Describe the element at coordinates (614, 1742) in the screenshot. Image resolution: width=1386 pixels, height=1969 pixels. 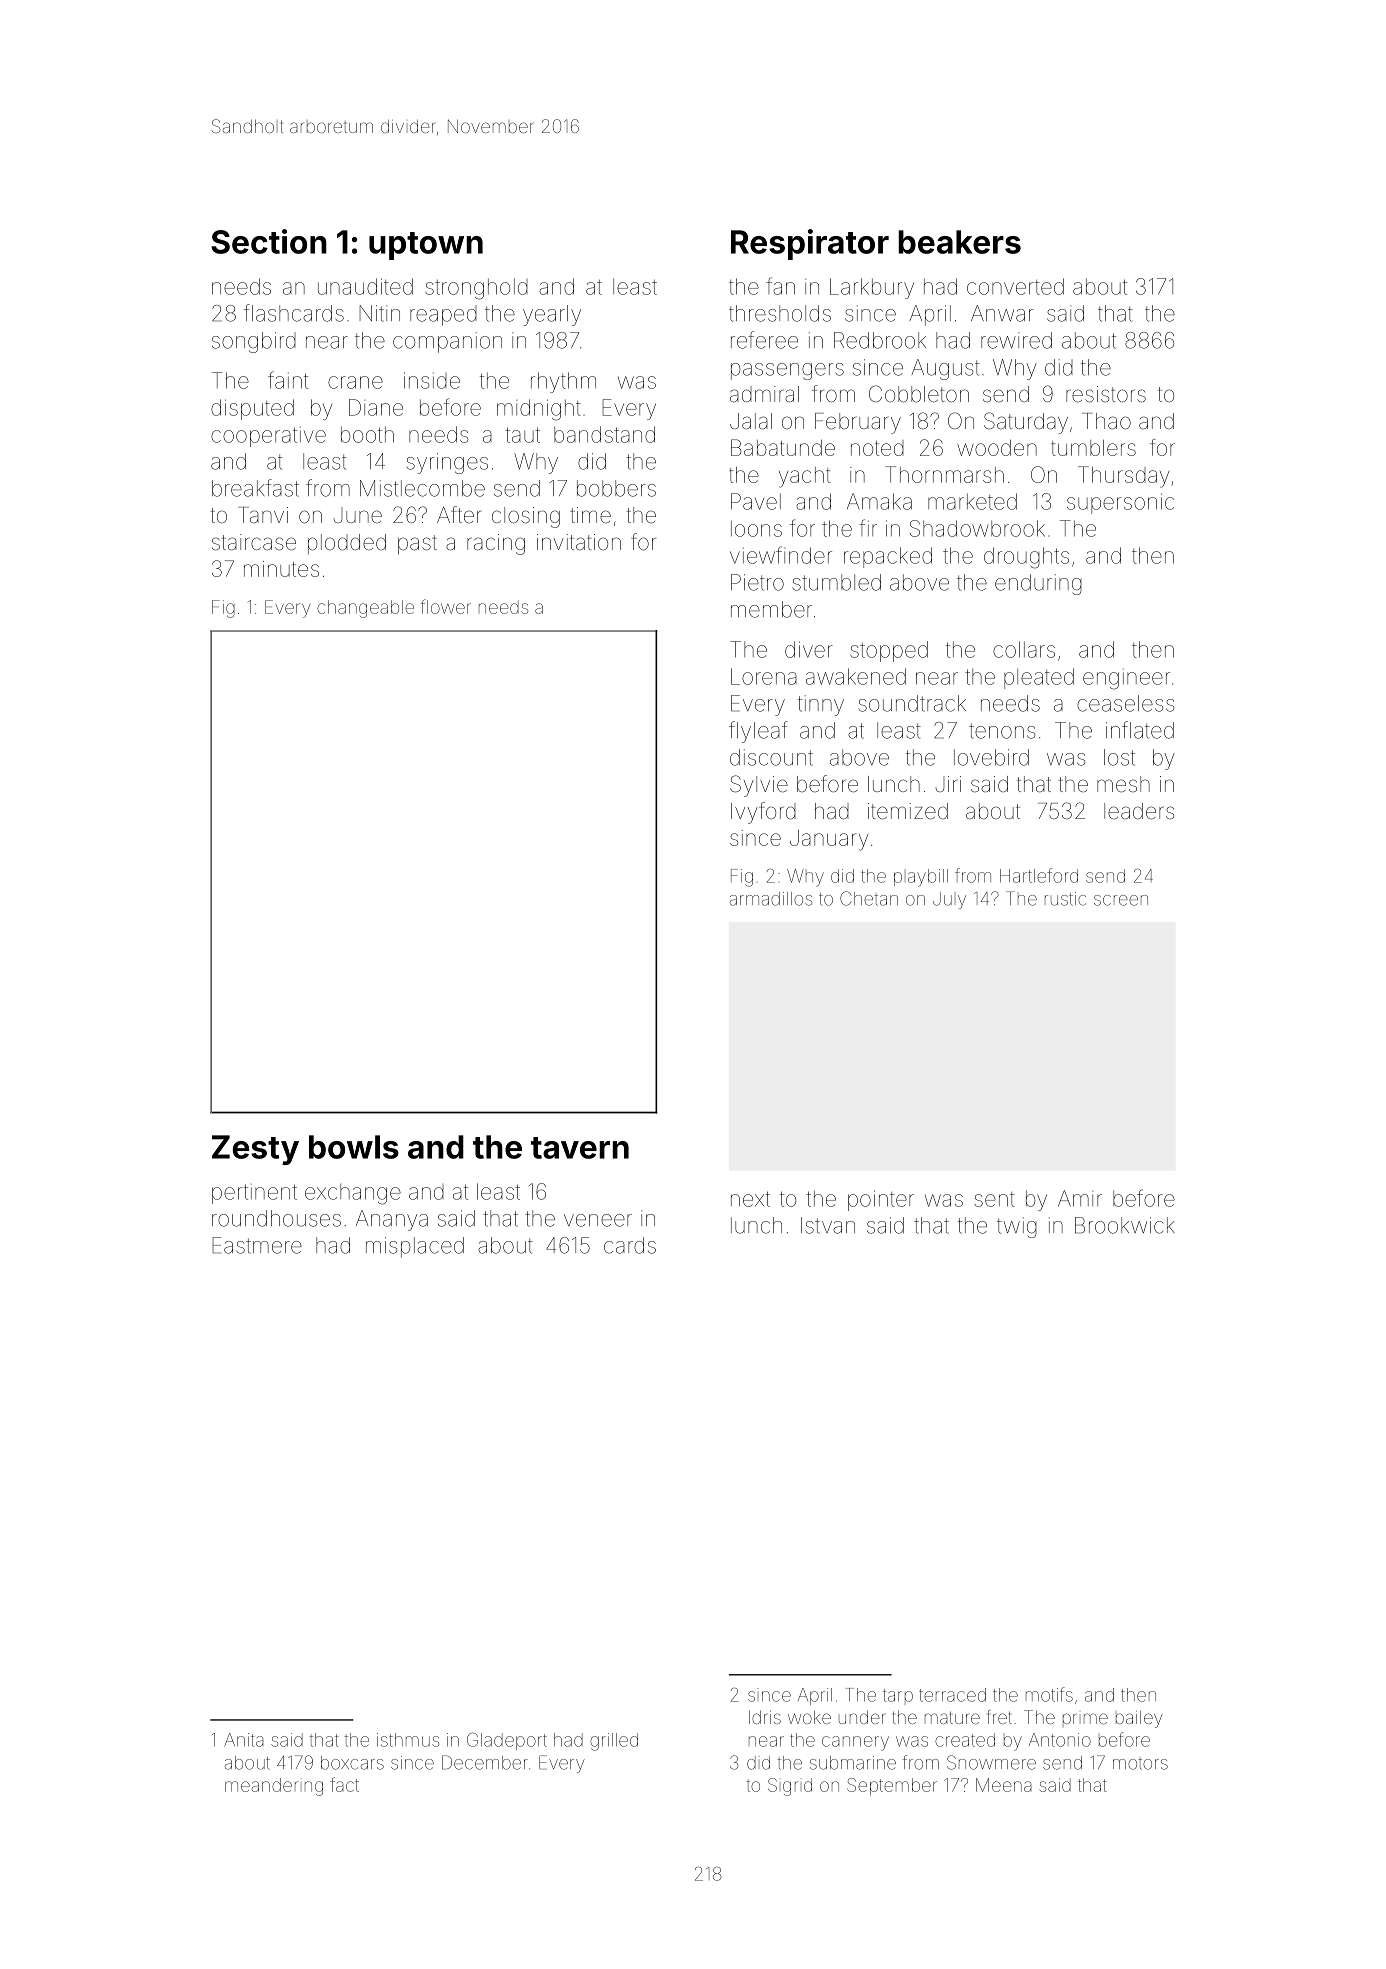
I see `grilled` at that location.
